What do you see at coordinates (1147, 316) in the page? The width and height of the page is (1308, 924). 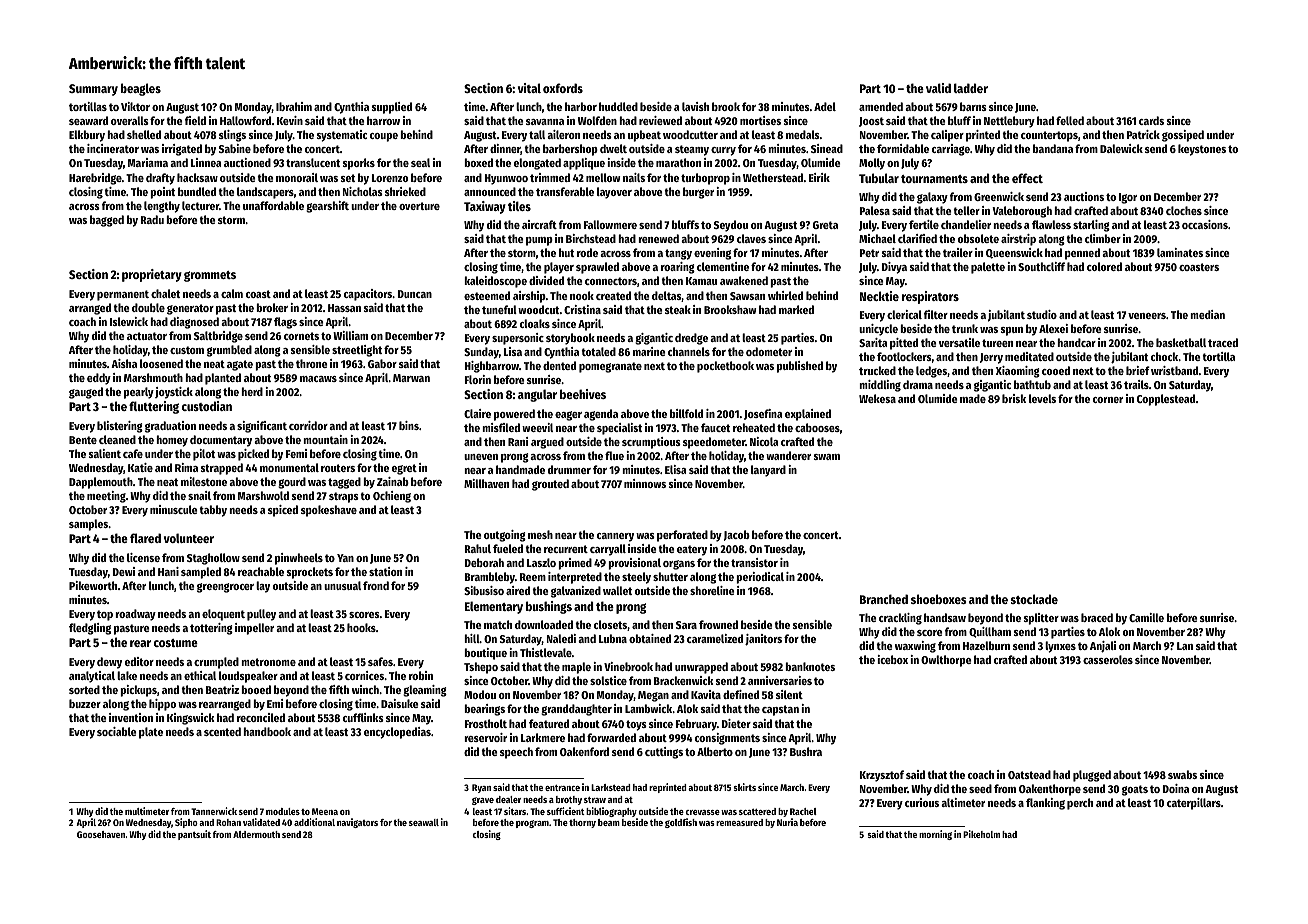 I see `veneers` at bounding box center [1147, 316].
